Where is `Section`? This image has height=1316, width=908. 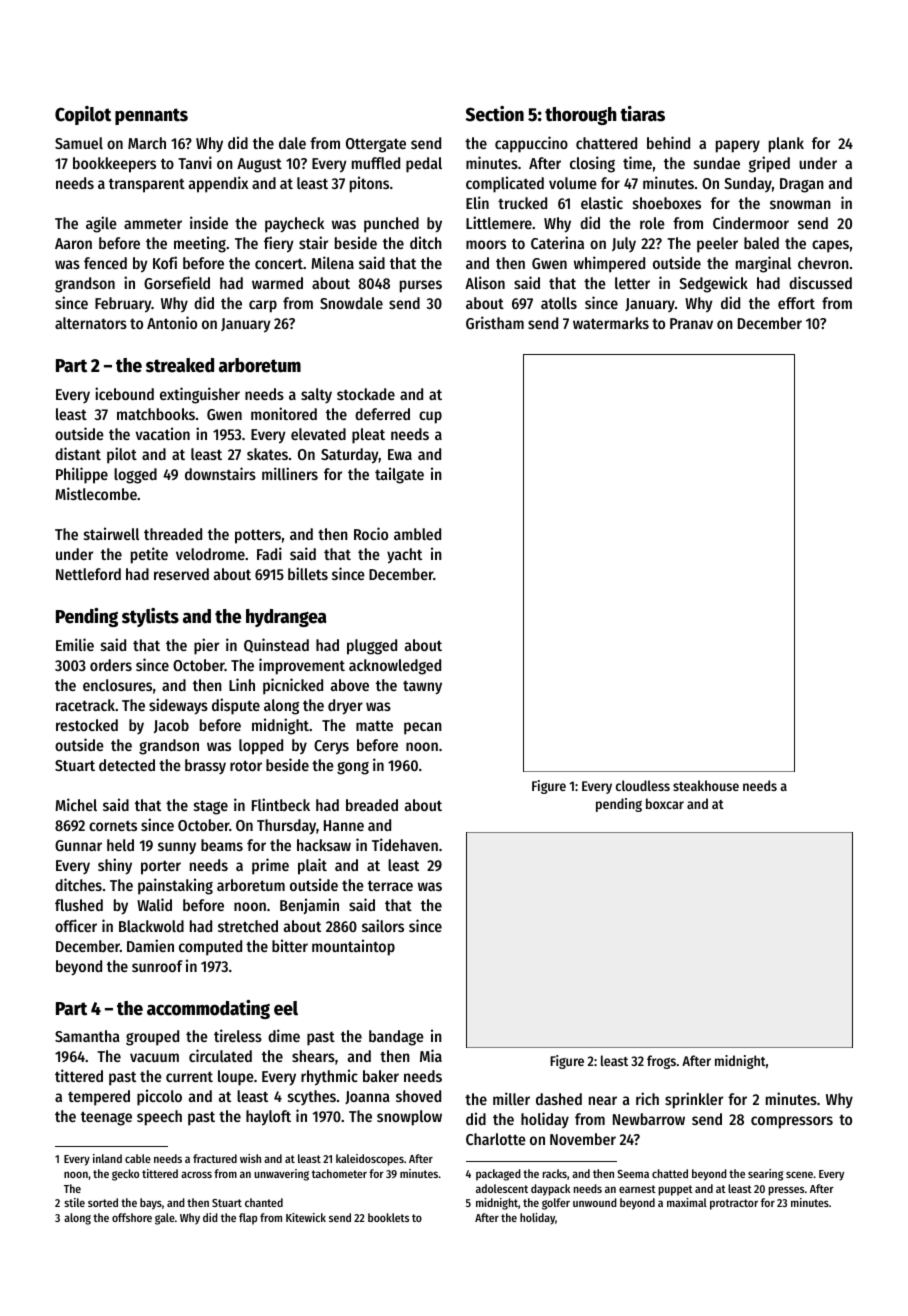
Section is located at coordinates (495, 114).
